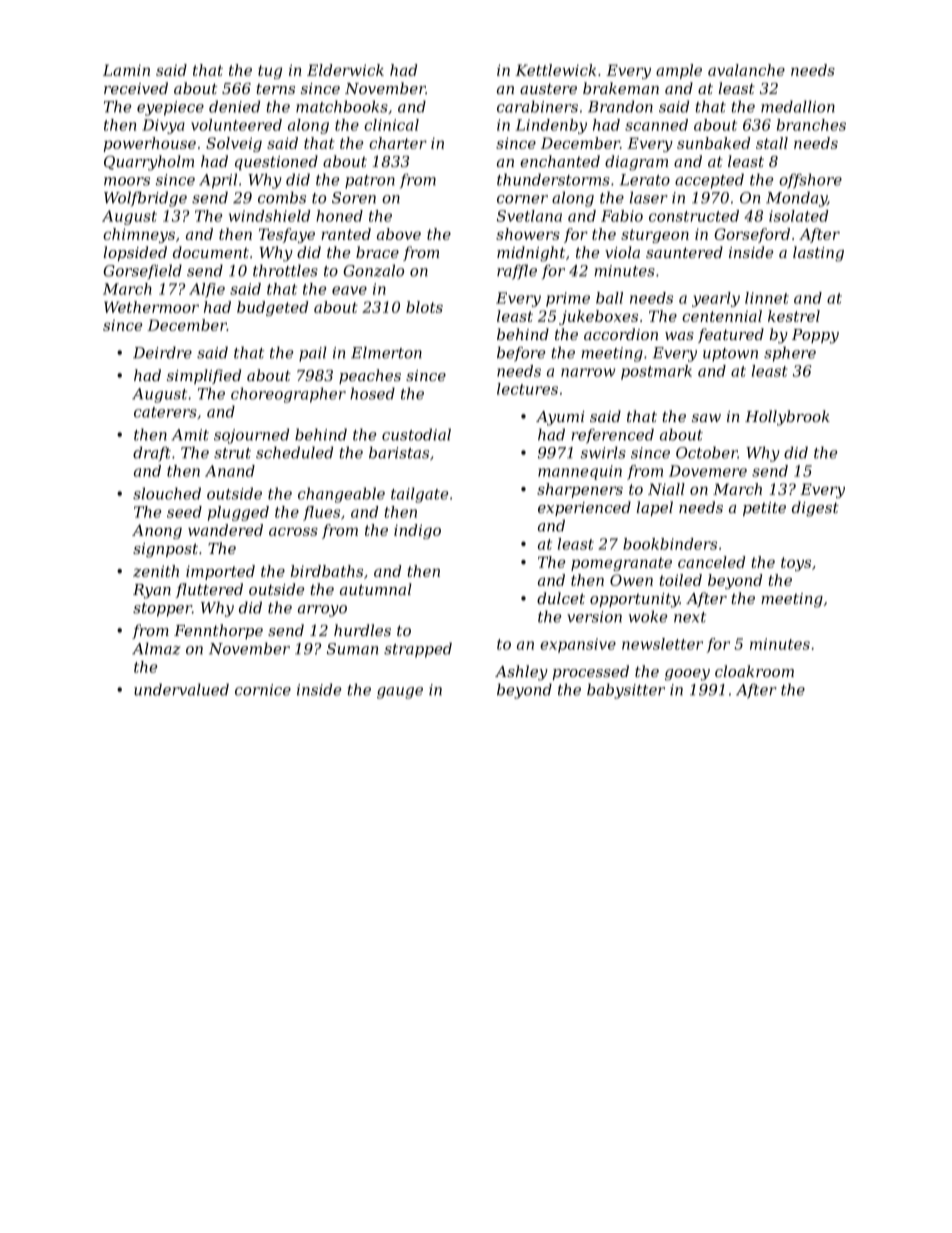 The image size is (952, 1233). Describe the element at coordinates (190, 435) in the page. I see `Amit` at that location.
